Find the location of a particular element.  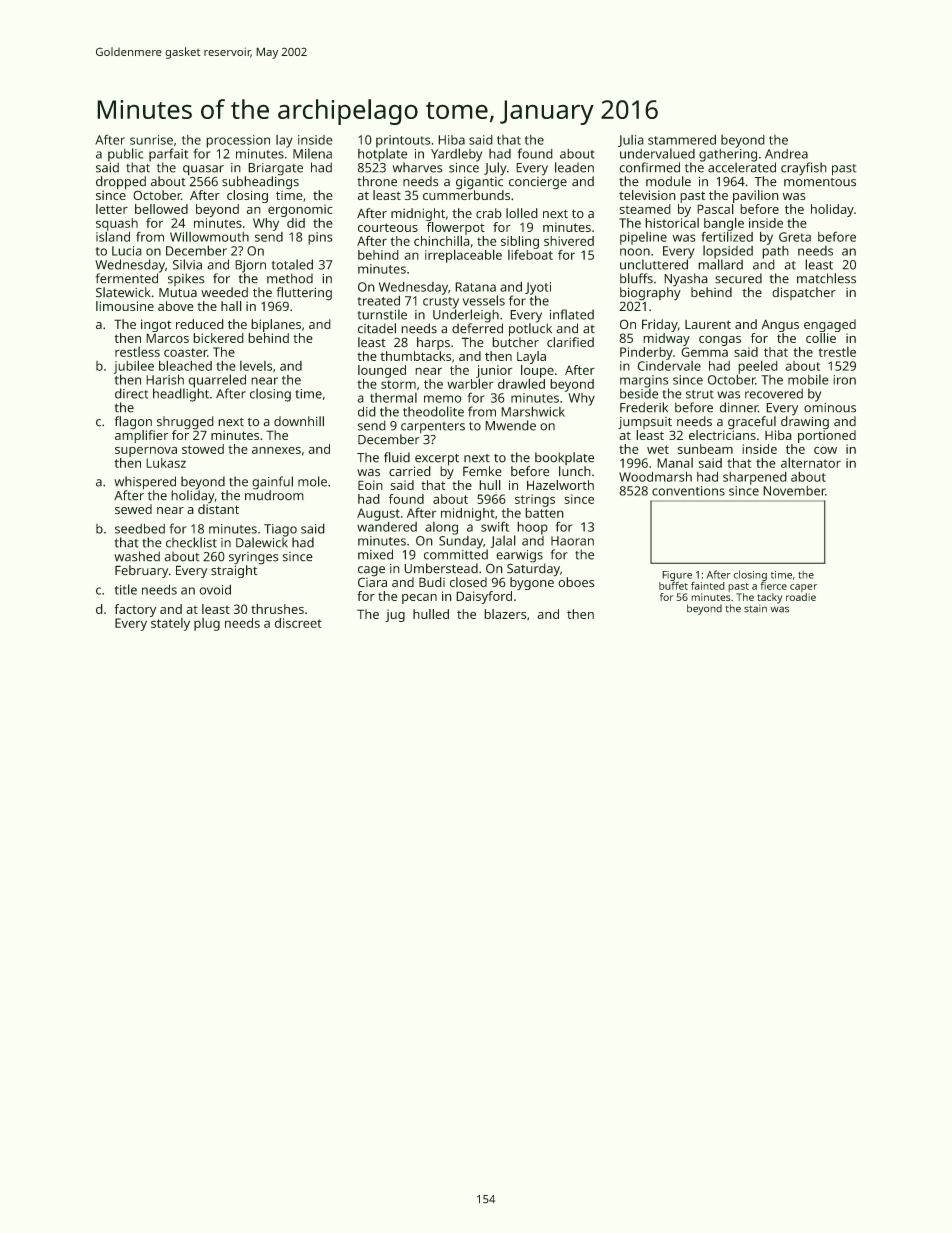

levels is located at coordinates (256, 366).
